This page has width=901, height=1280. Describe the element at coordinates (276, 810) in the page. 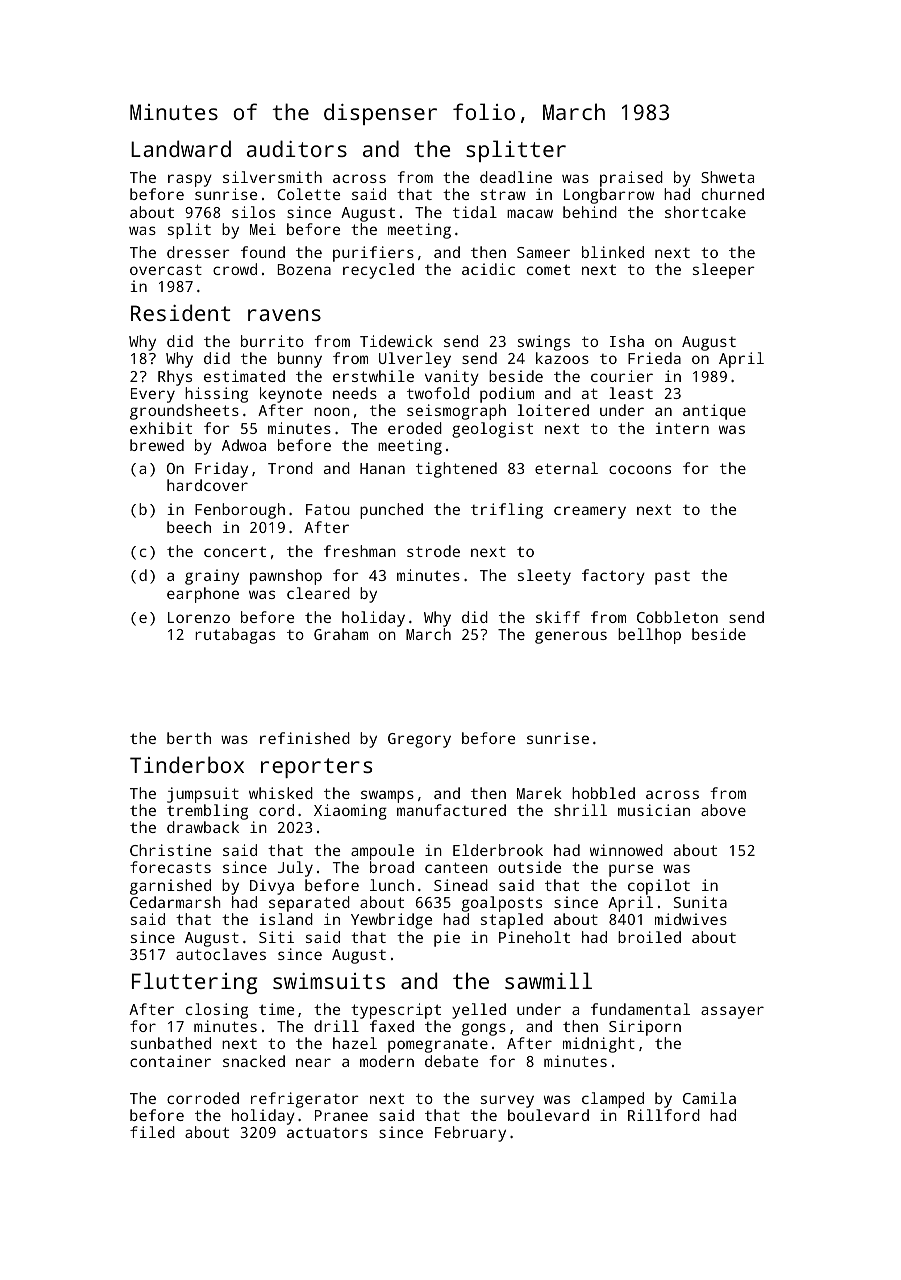

I see `cord` at that location.
